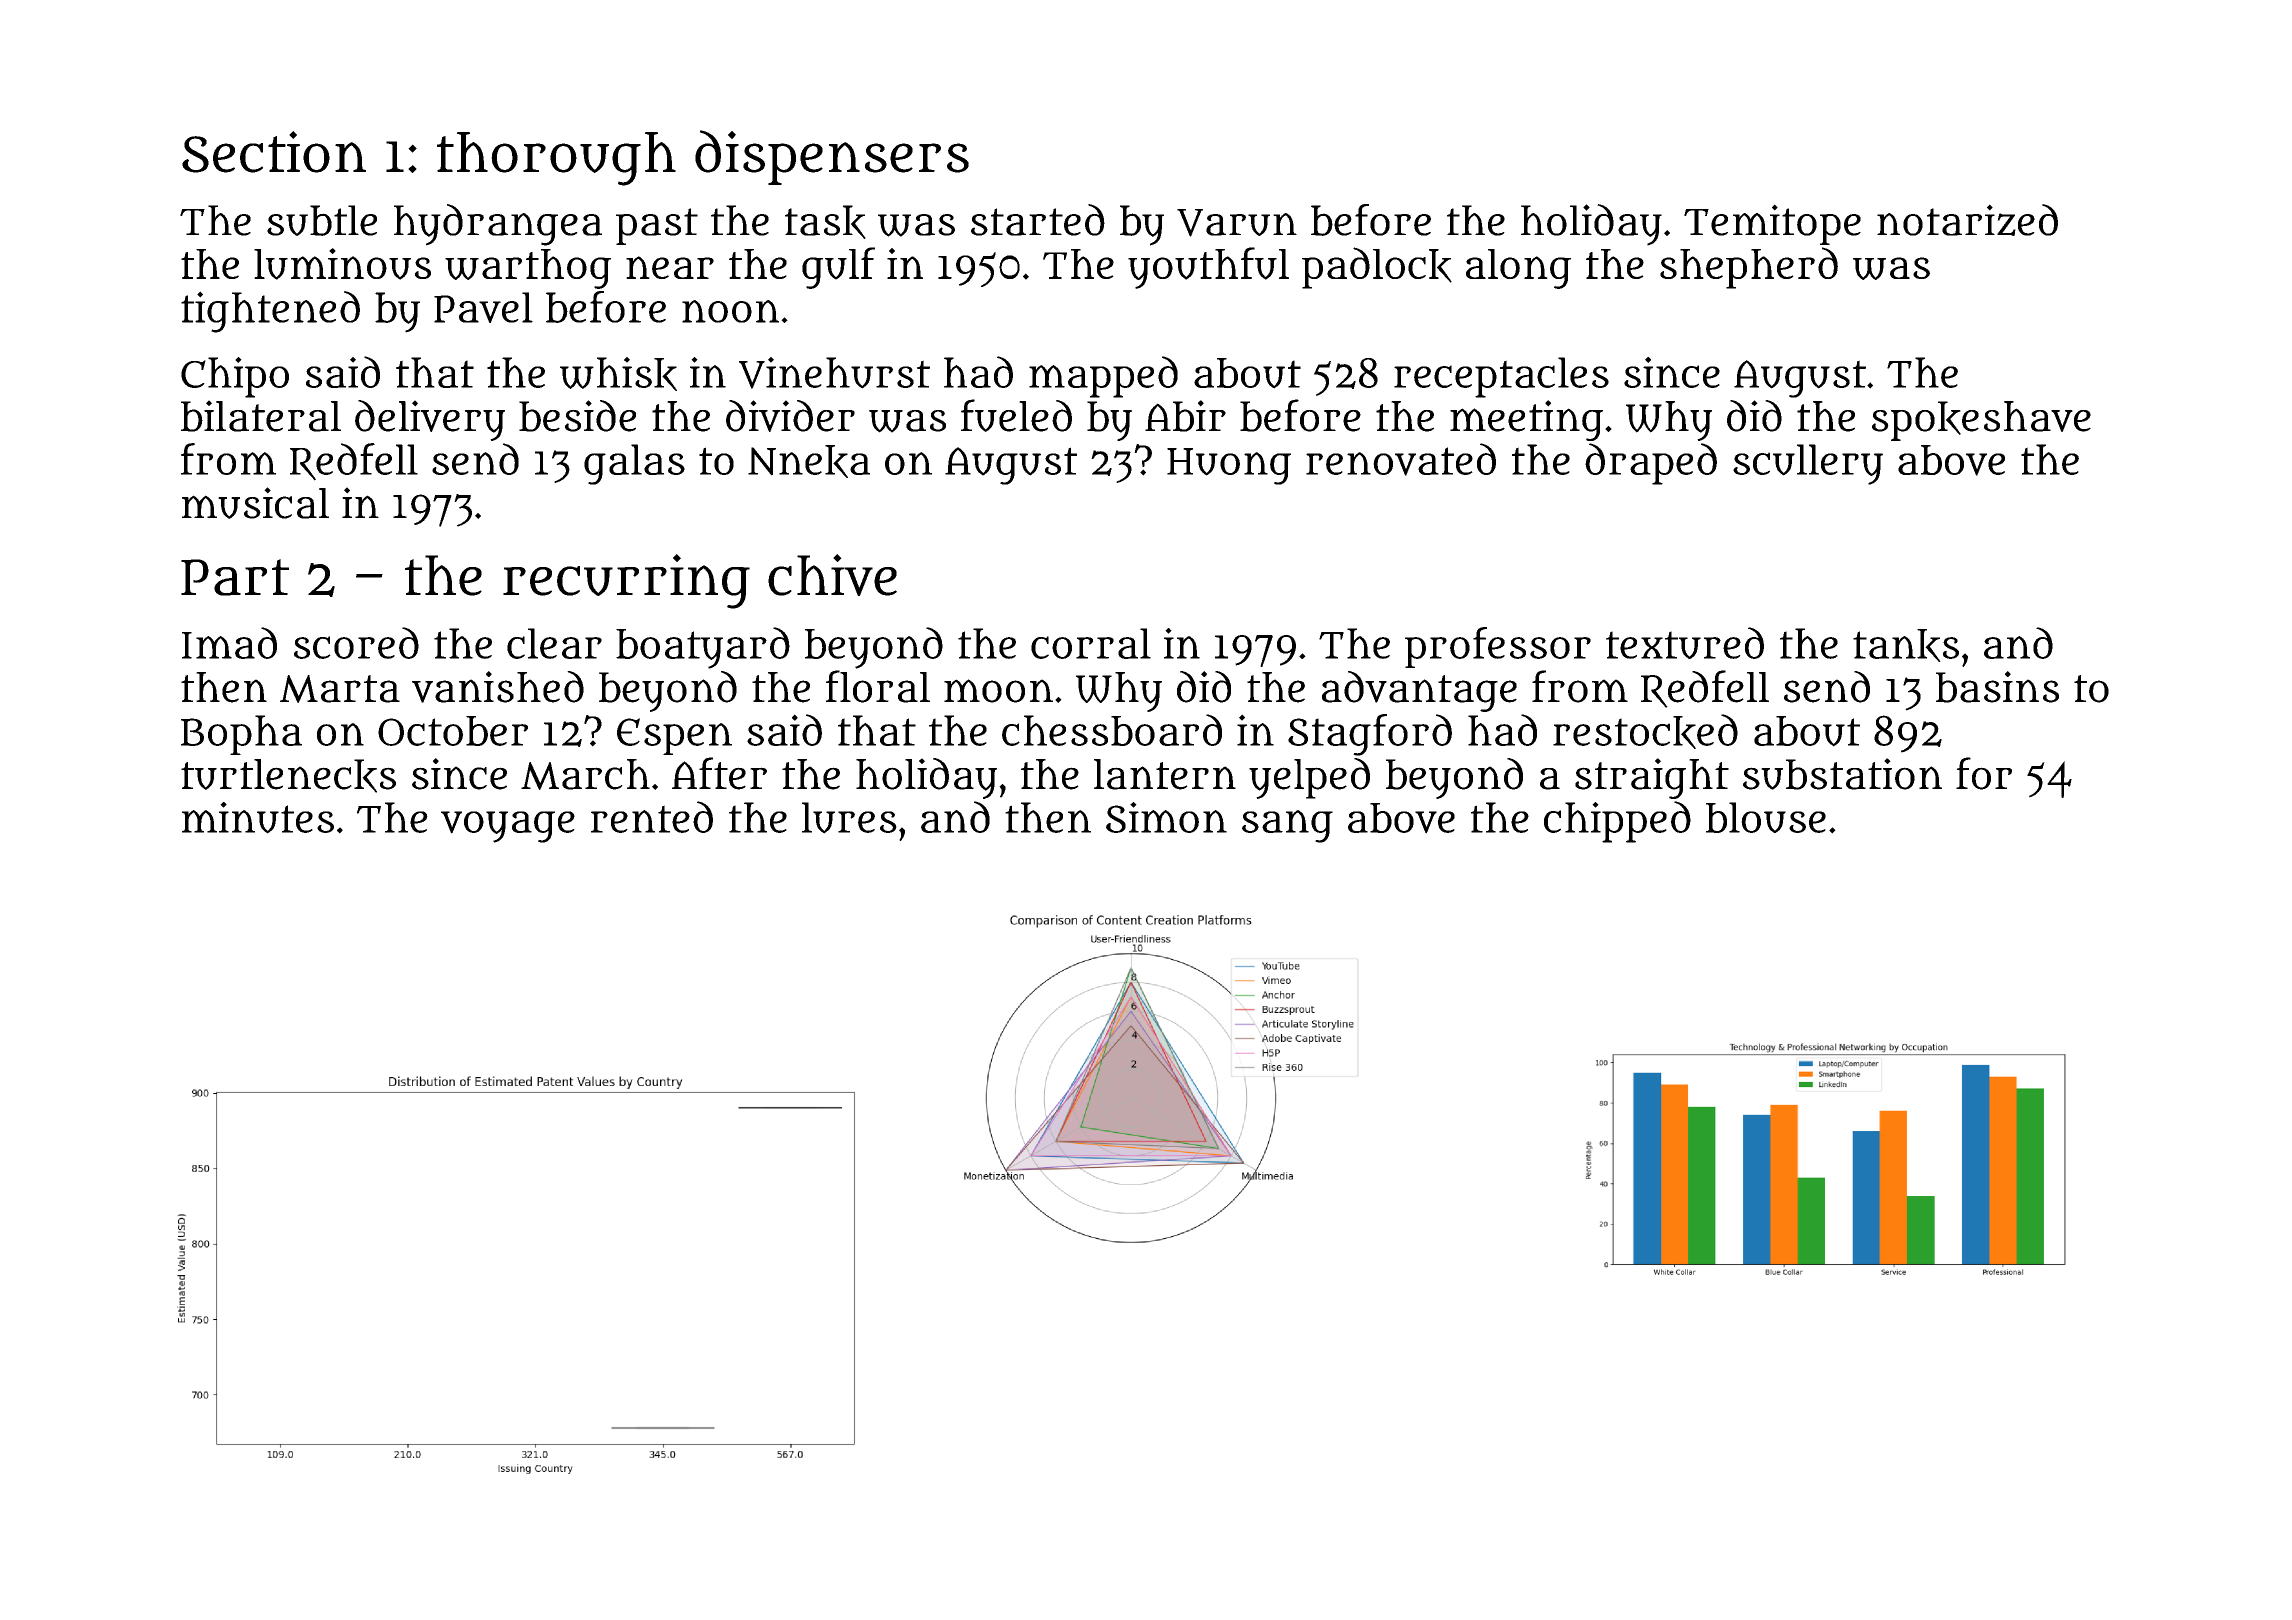 The height and width of the screenshot is (1620, 2292). I want to click on basins, so click(1997, 687).
